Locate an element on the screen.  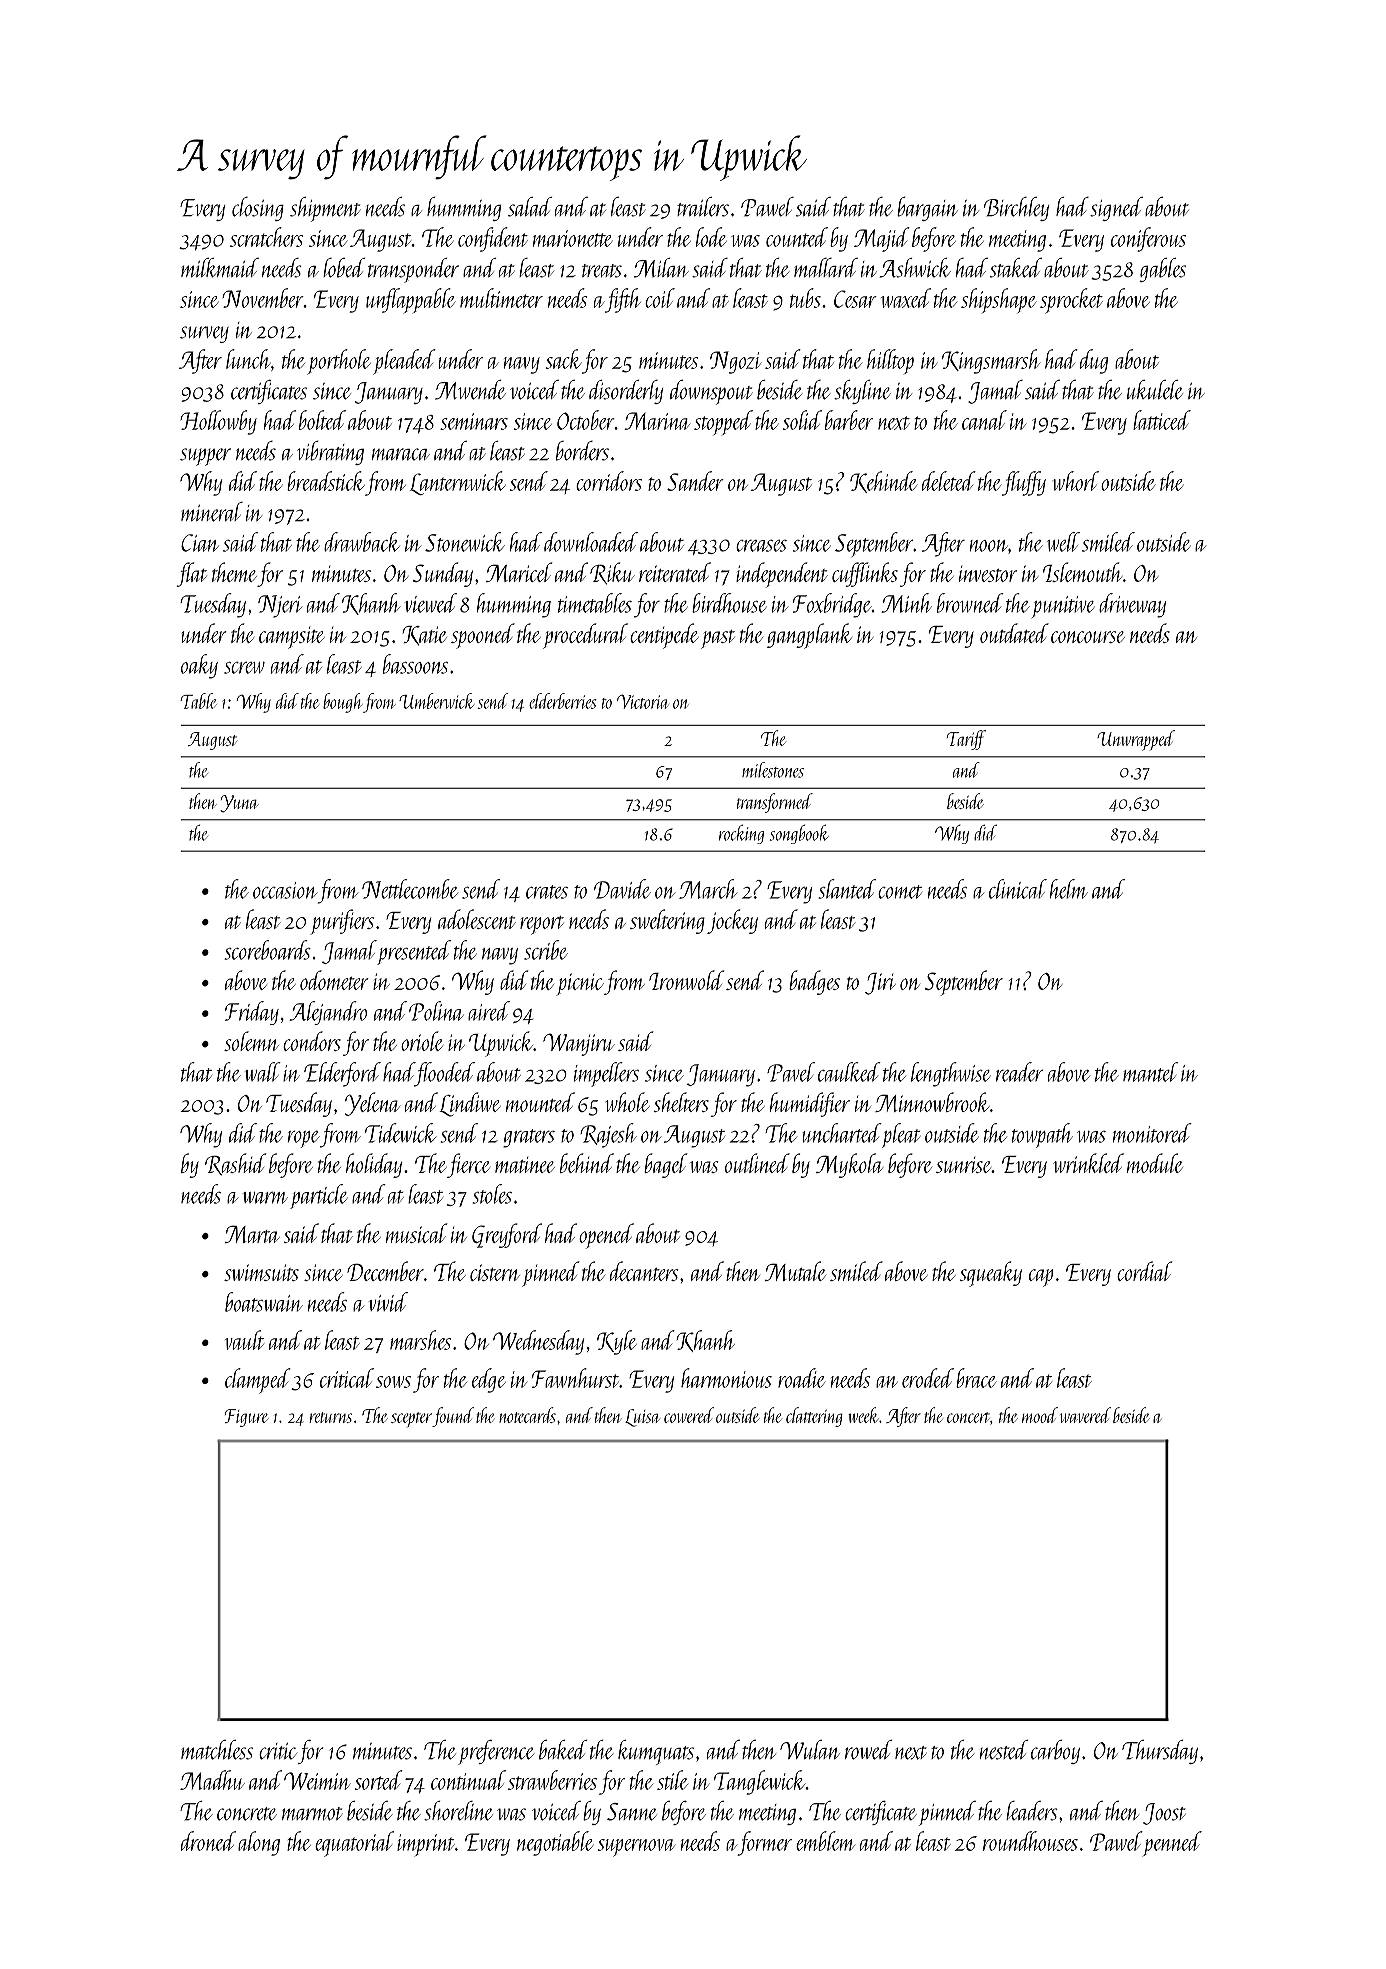
past is located at coordinates (718, 639).
